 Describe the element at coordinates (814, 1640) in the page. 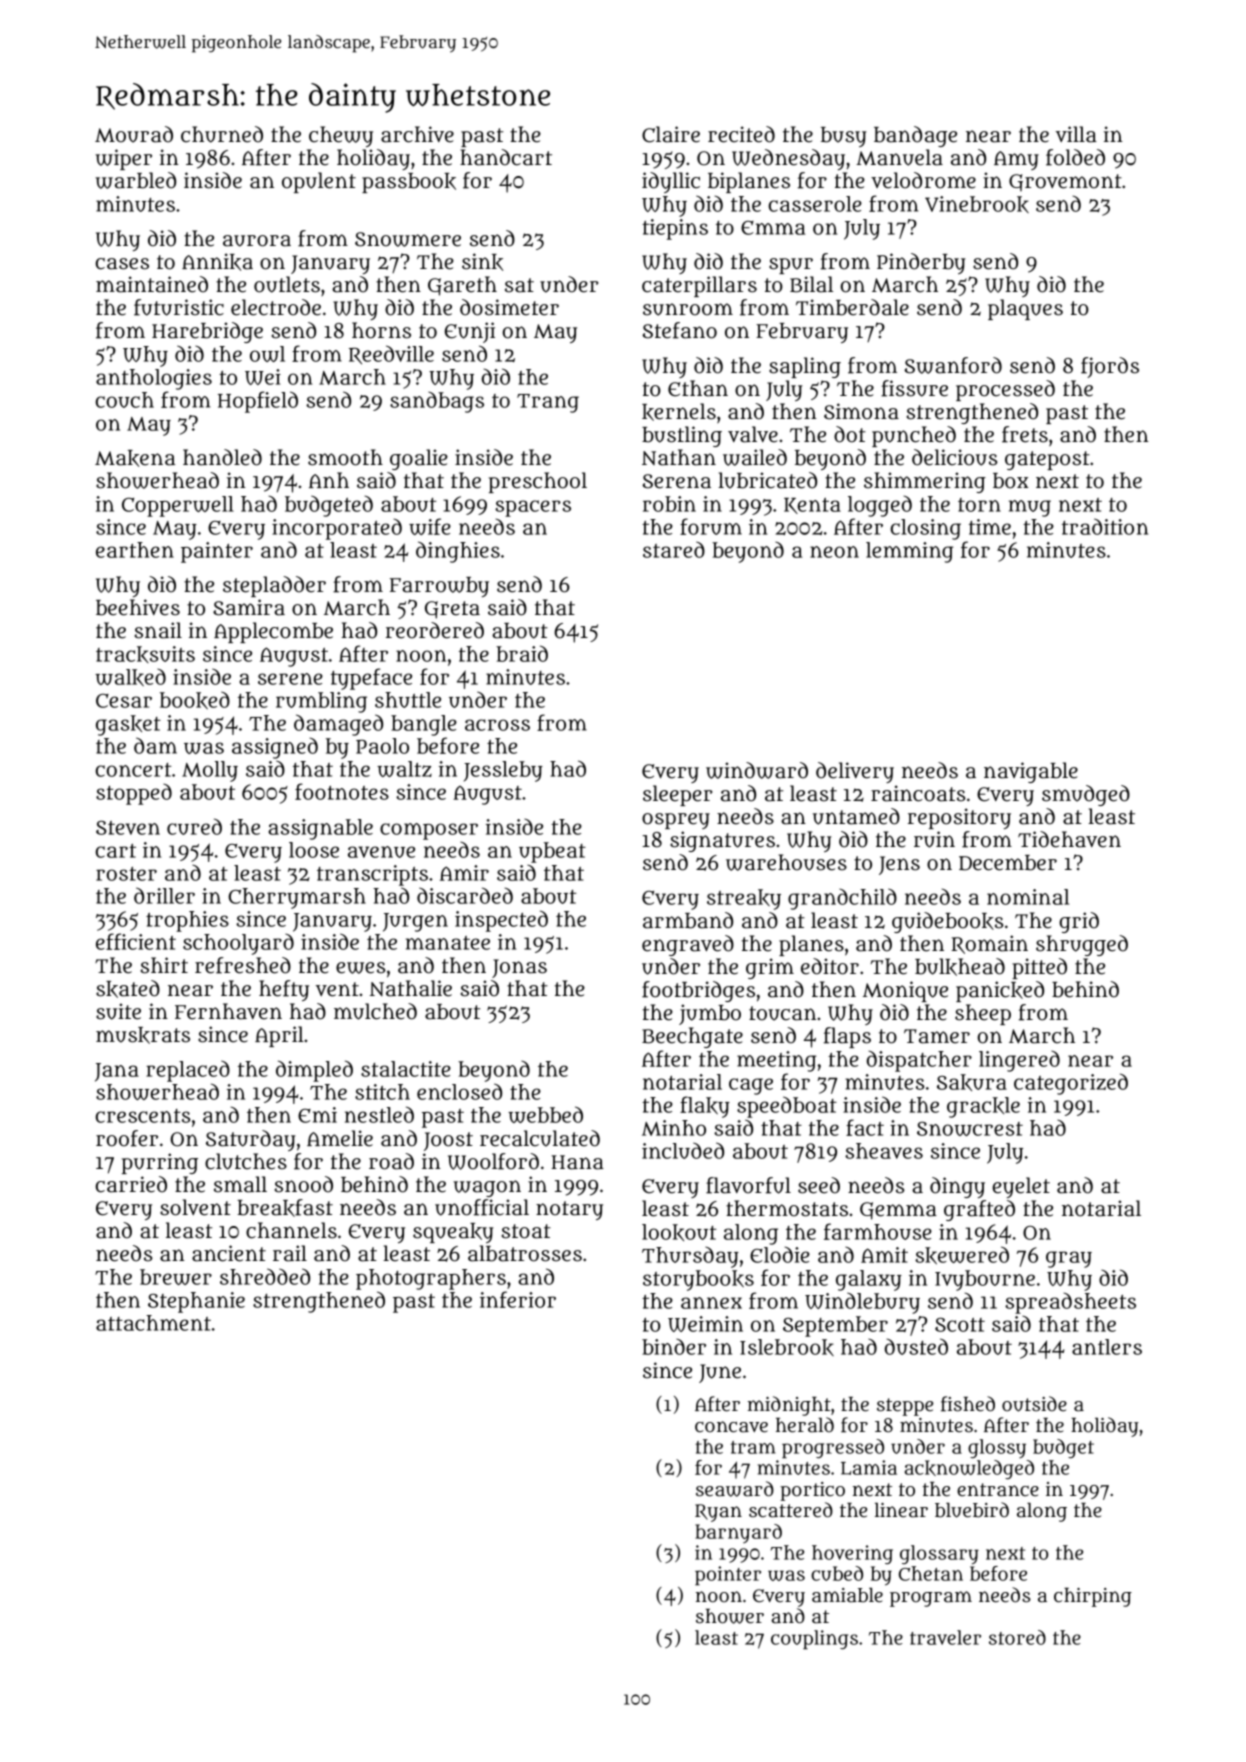

I see `couplings` at that location.
